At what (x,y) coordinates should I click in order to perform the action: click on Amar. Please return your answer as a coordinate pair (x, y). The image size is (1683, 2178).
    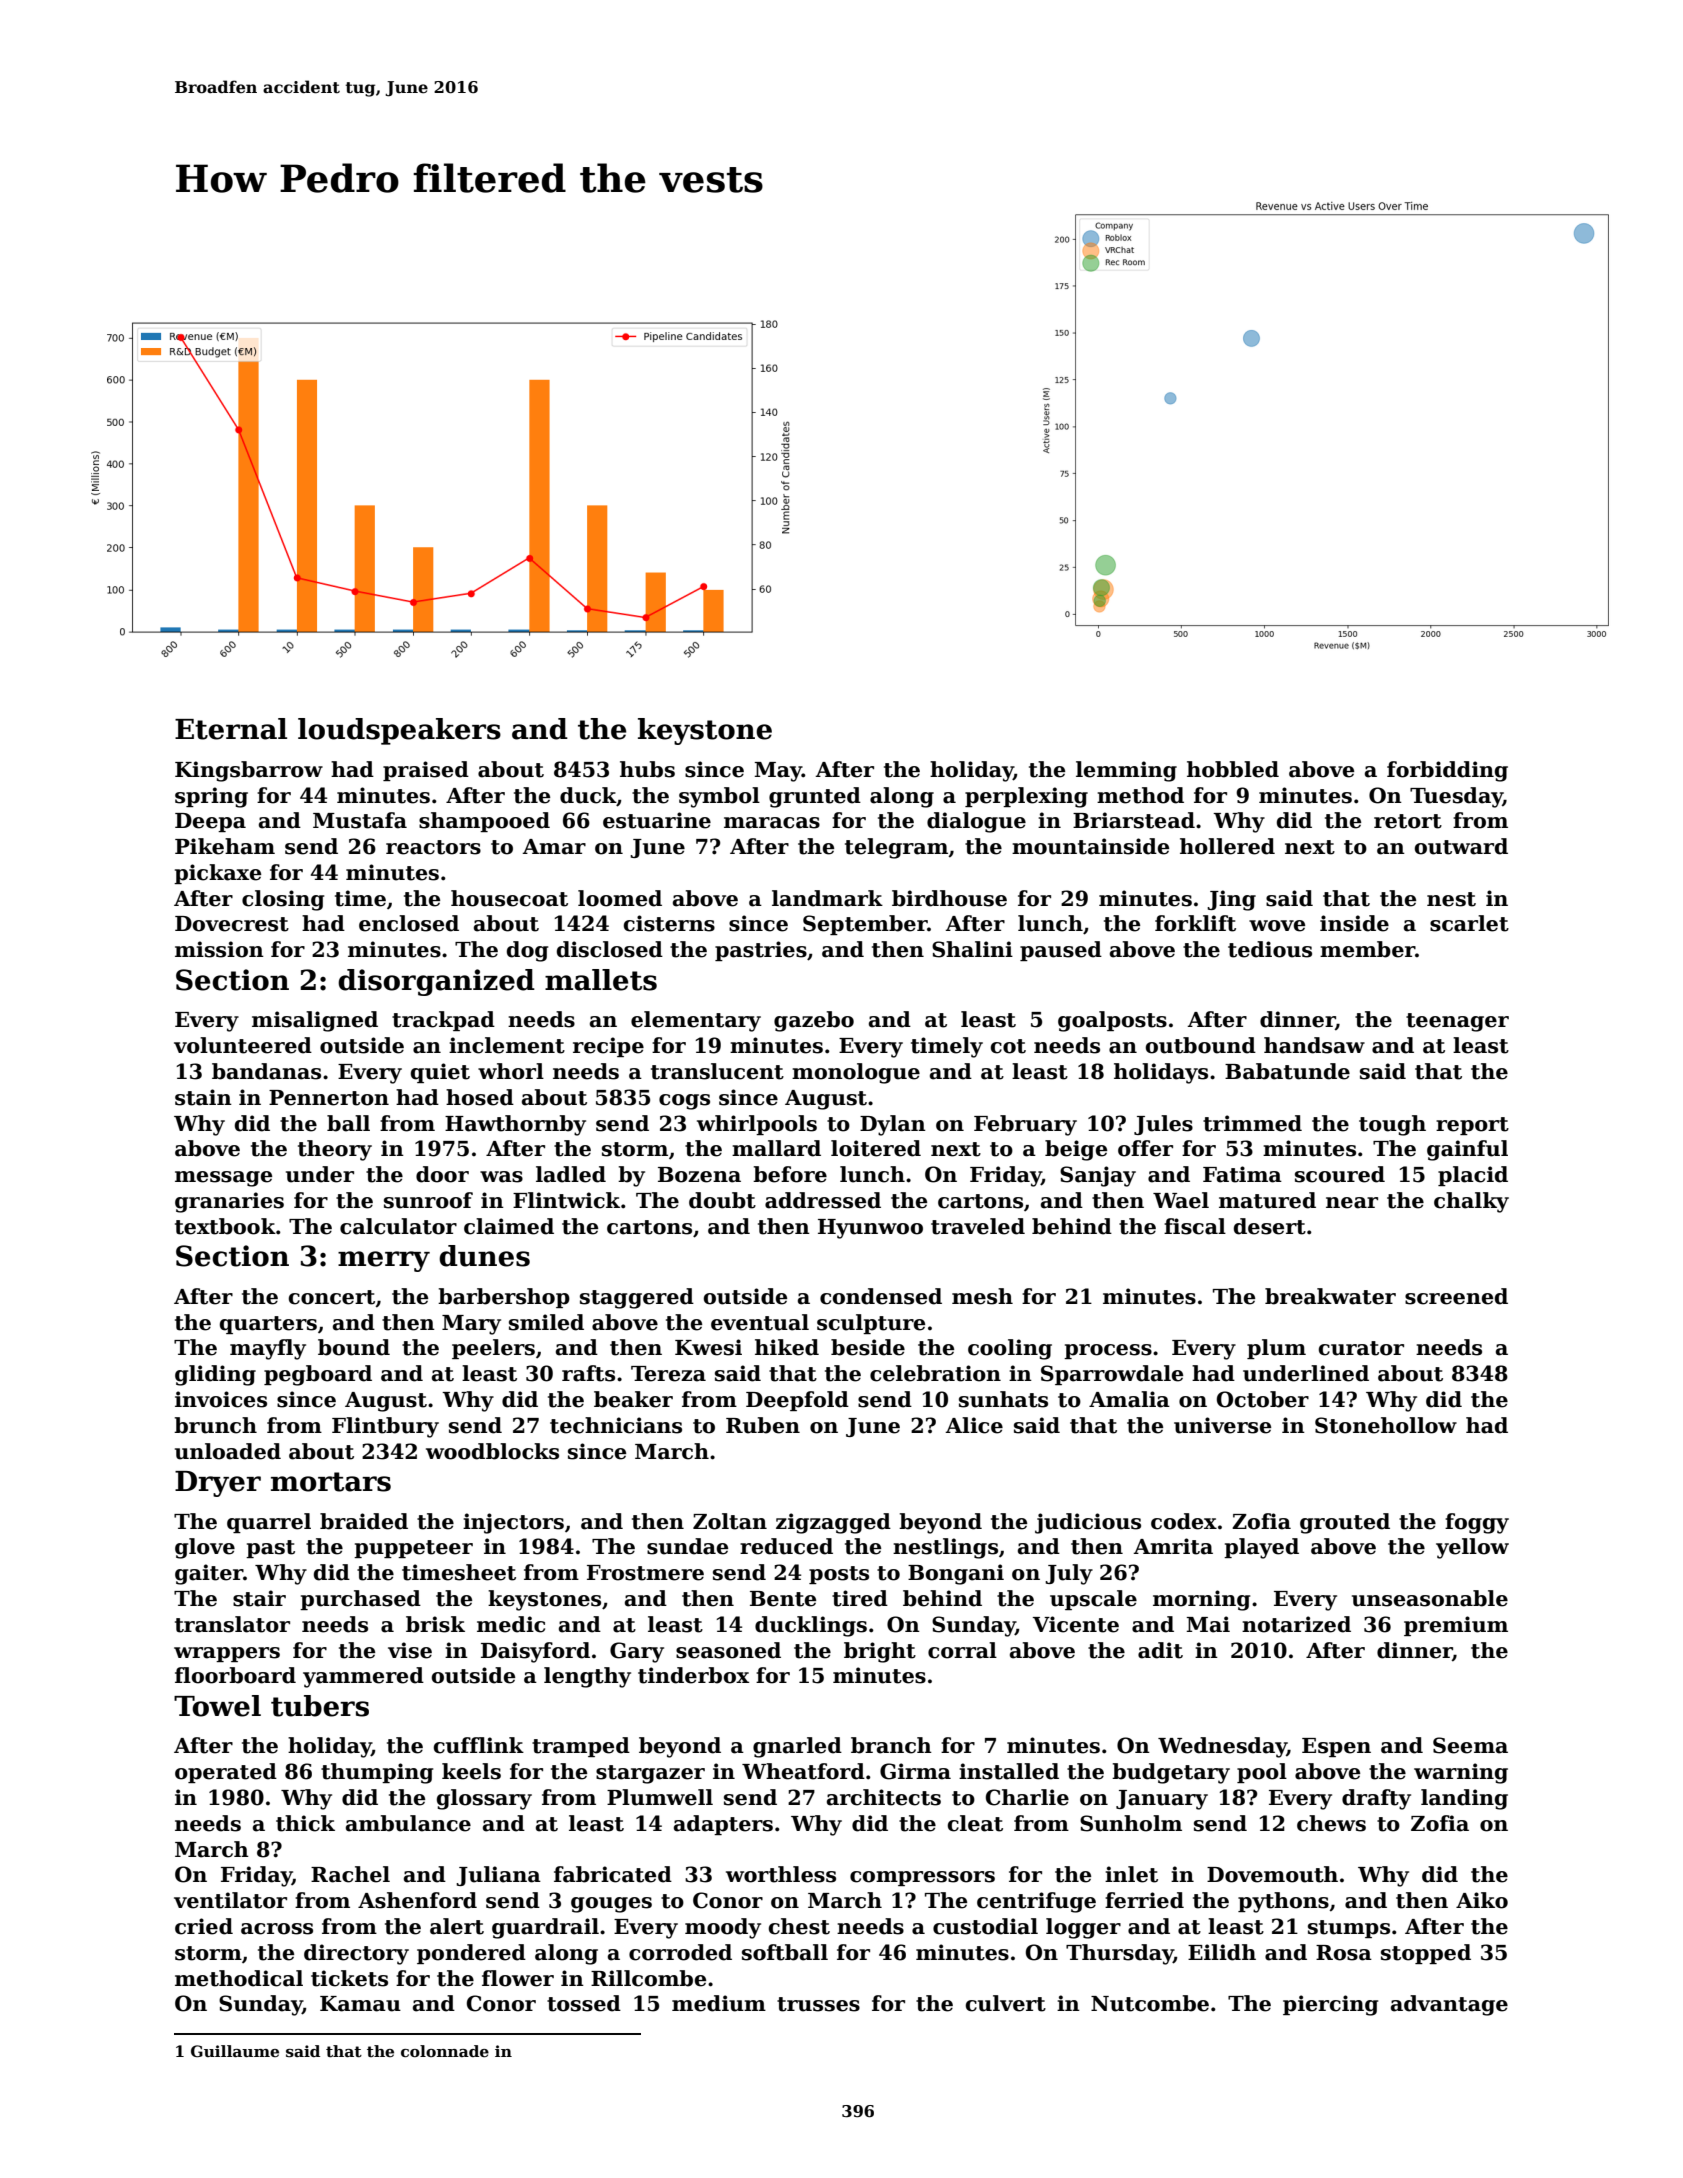
    Looking at the image, I should click on (554, 847).
